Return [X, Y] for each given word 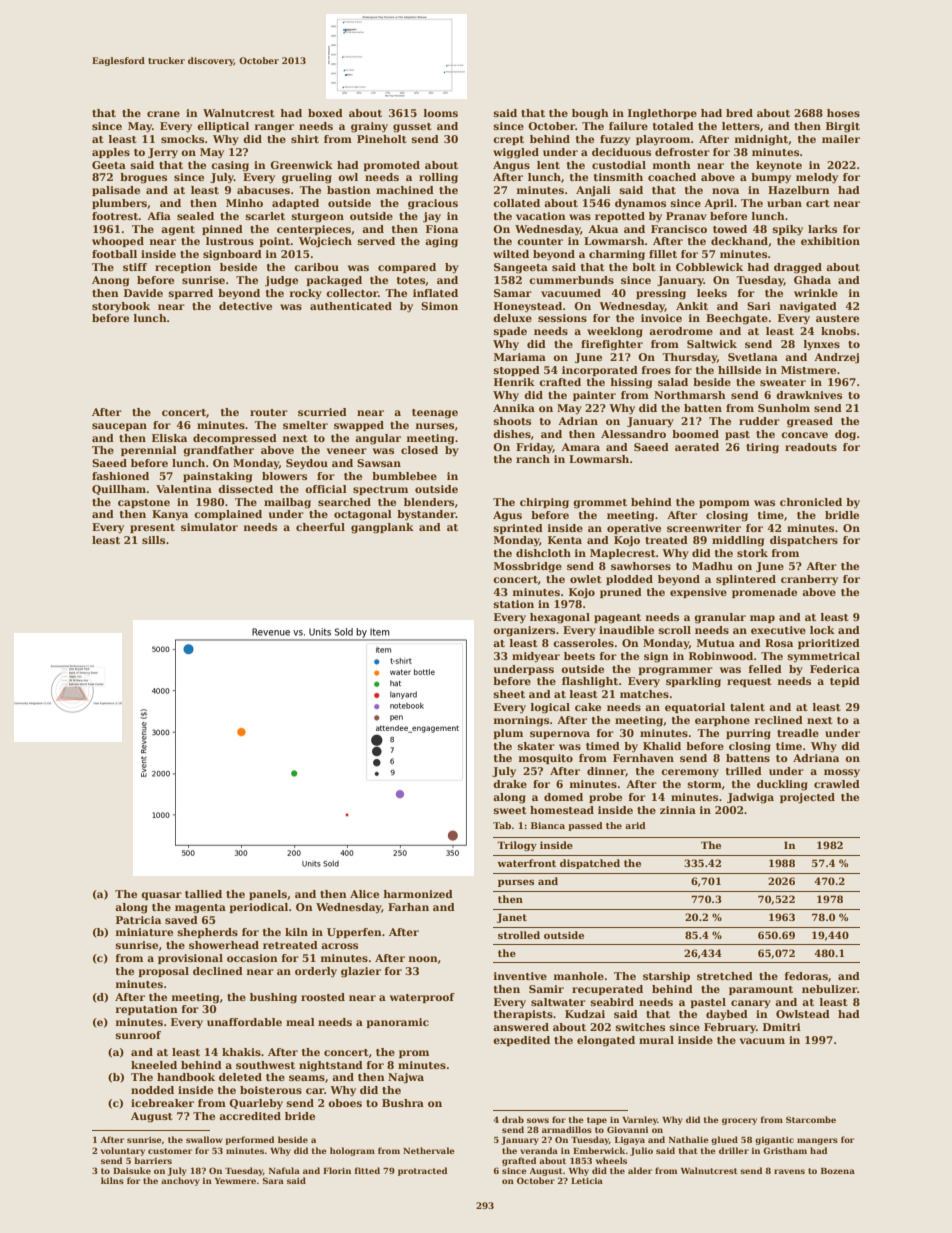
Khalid [662, 746]
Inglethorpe [662, 114]
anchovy [180, 1181]
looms [441, 113]
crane [163, 114]
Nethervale [429, 1150]
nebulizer [829, 989]
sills [153, 540]
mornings [521, 721]
